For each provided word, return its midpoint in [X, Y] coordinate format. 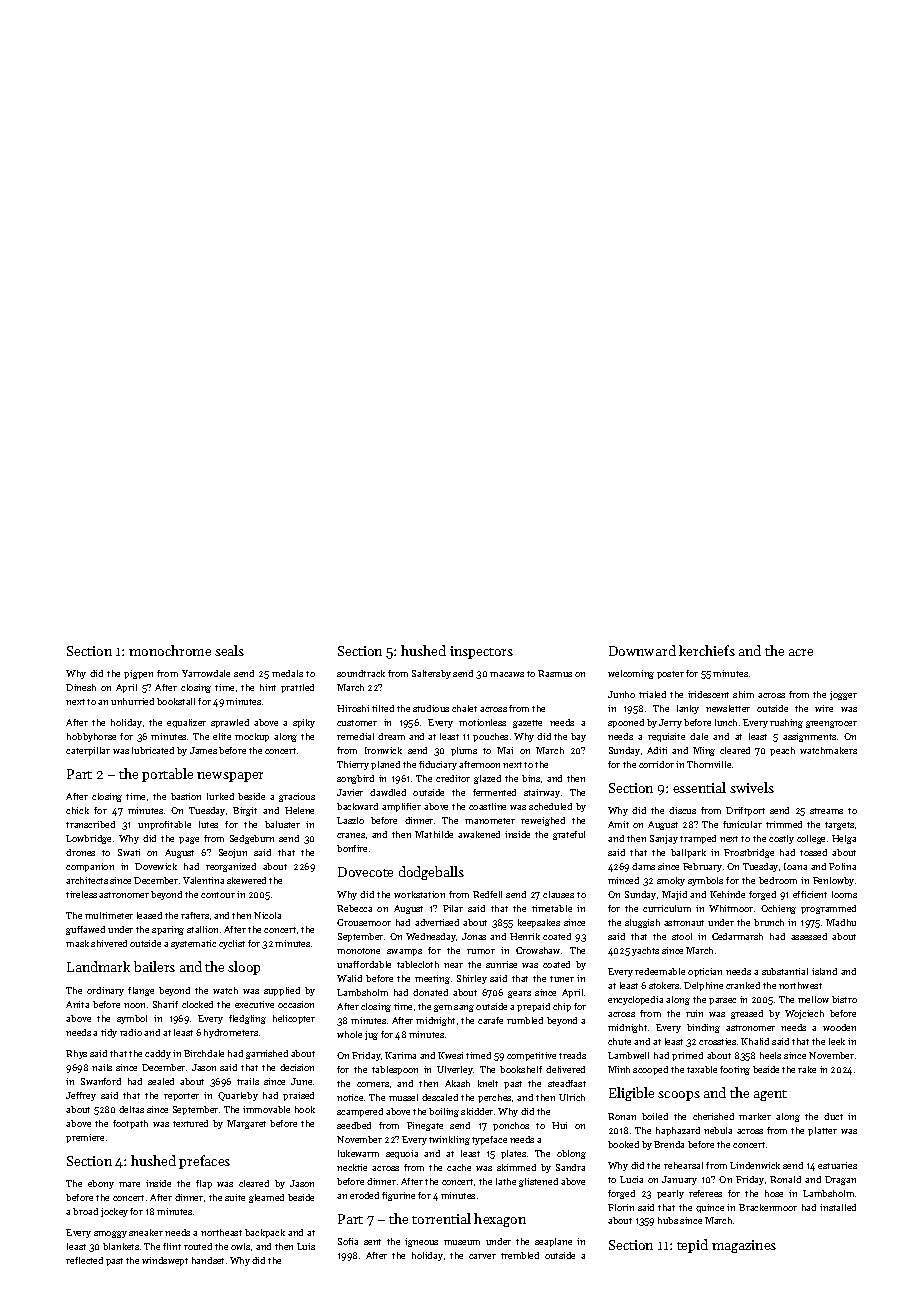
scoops [679, 1096]
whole [349, 1034]
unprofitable [164, 825]
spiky [304, 723]
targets [839, 826]
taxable [702, 1069]
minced [623, 880]
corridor [656, 764]
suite [235, 1197]
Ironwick [383, 750]
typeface [489, 1140]
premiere [85, 1138]
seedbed [354, 1125]
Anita [77, 1004]
